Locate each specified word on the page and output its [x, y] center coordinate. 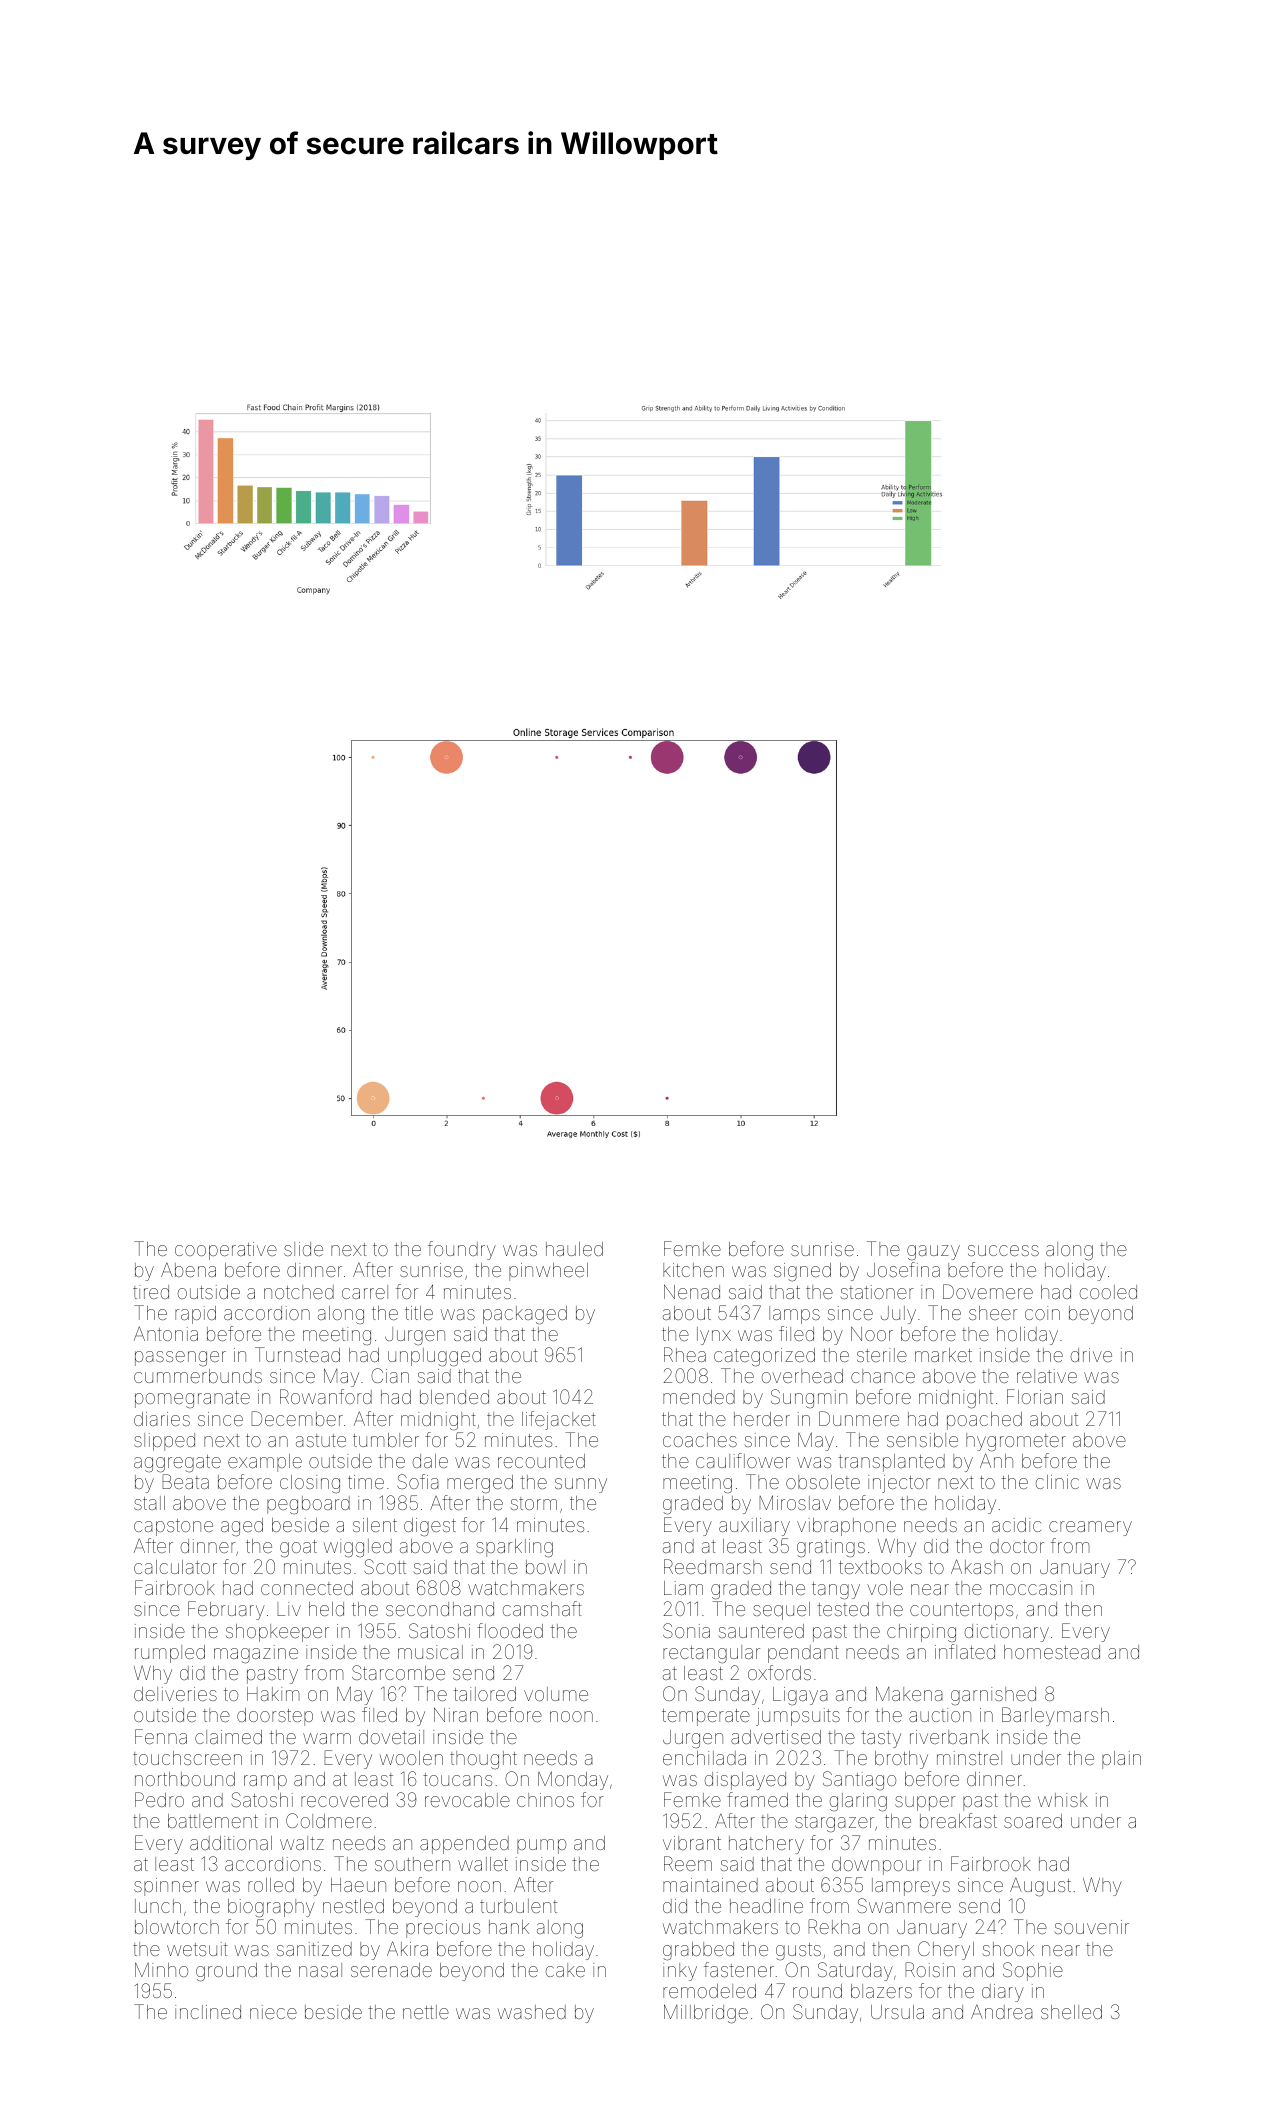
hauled [574, 1249]
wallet [483, 1864]
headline [766, 1906]
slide [303, 1249]
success [1003, 1250]
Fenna [161, 1736]
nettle [426, 2012]
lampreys [911, 1887]
